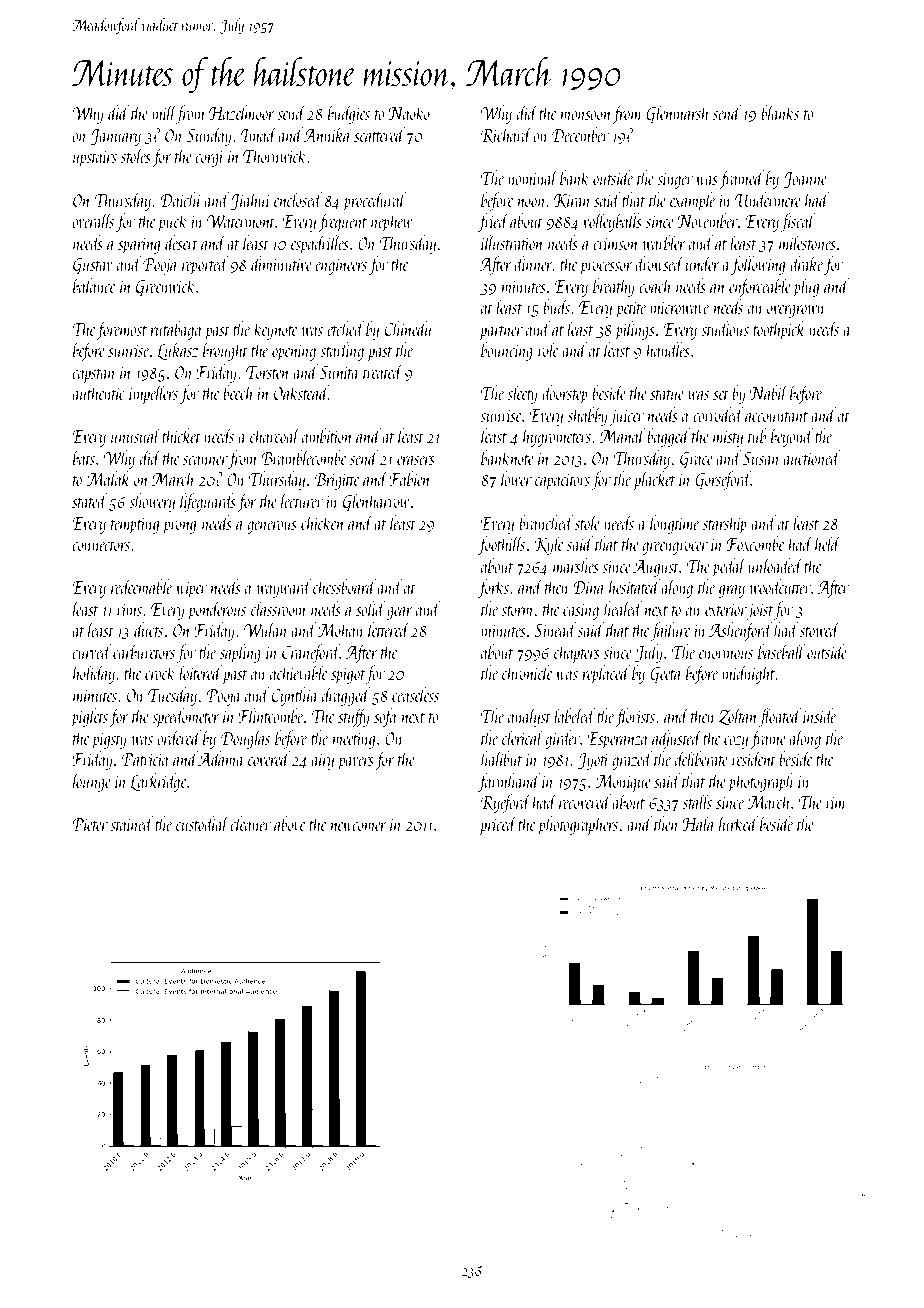 Image resolution: width=924 pixels, height=1308 pixels. What do you see at coordinates (820, 629) in the screenshot?
I see `stowed` at bounding box center [820, 629].
